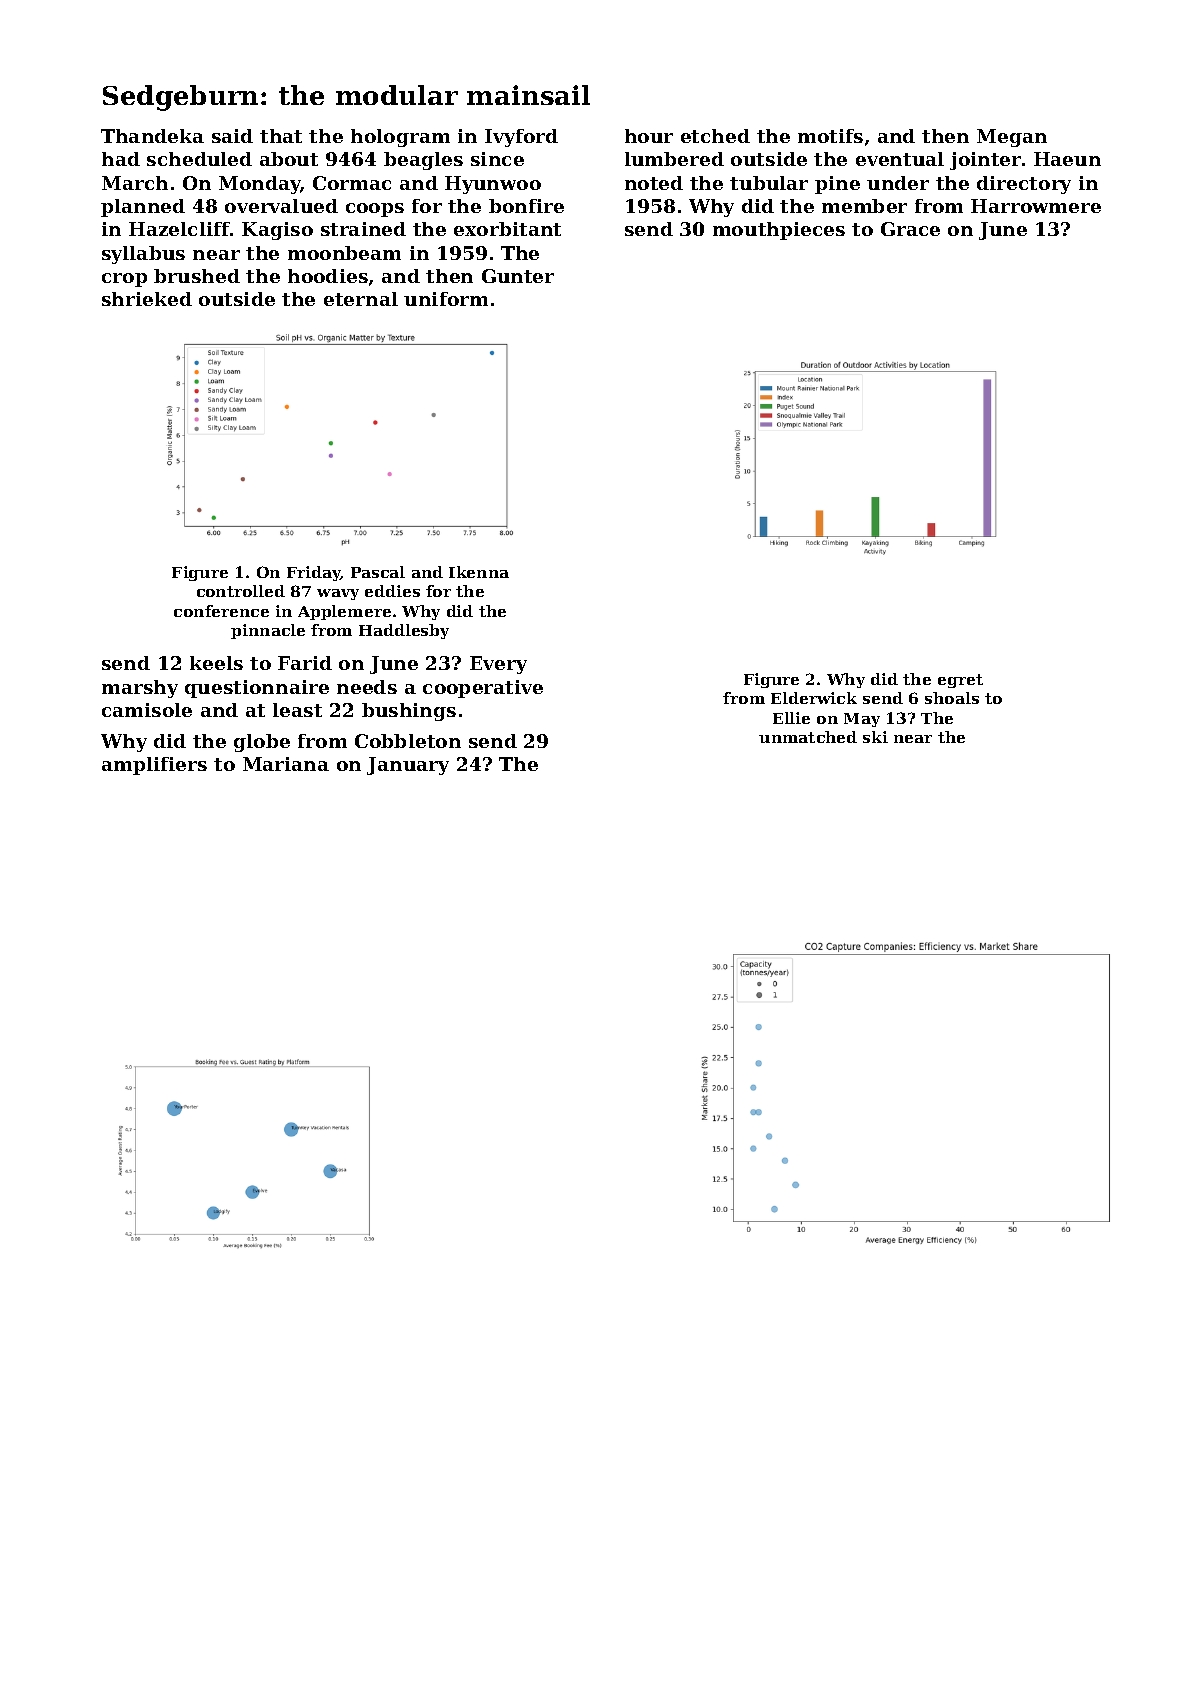 This page has width=1204, height=1702. Describe the element at coordinates (392, 591) in the page. I see `eddies` at that location.
